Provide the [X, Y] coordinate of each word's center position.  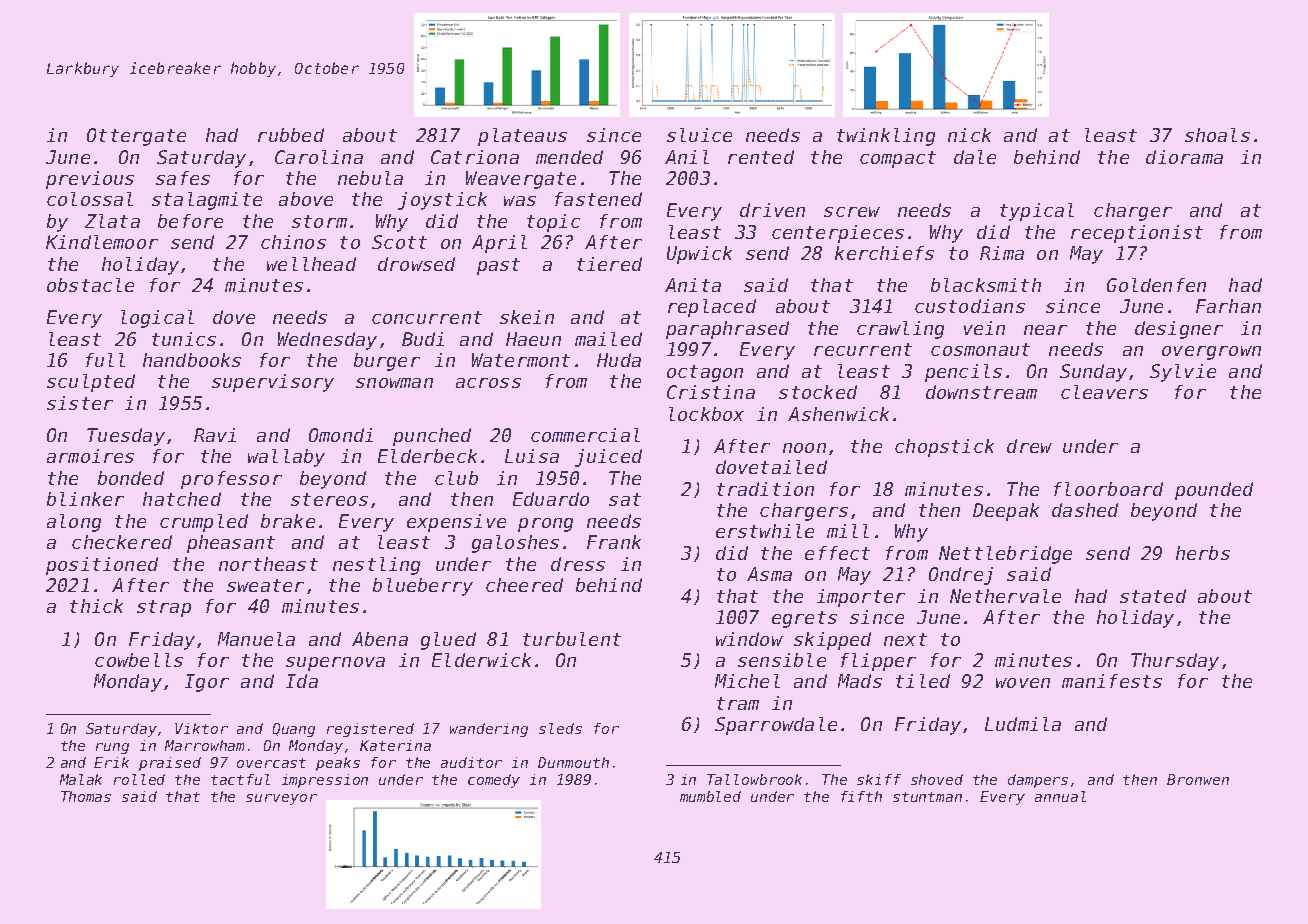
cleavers [1104, 392]
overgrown [1211, 353]
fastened [598, 199]
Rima [1002, 253]
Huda [619, 360]
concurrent [427, 317]
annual [1060, 796]
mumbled [710, 796]
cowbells [139, 660]
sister [80, 403]
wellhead [311, 264]
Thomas [86, 796]
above [306, 199]
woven [1023, 683]
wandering [489, 730]
